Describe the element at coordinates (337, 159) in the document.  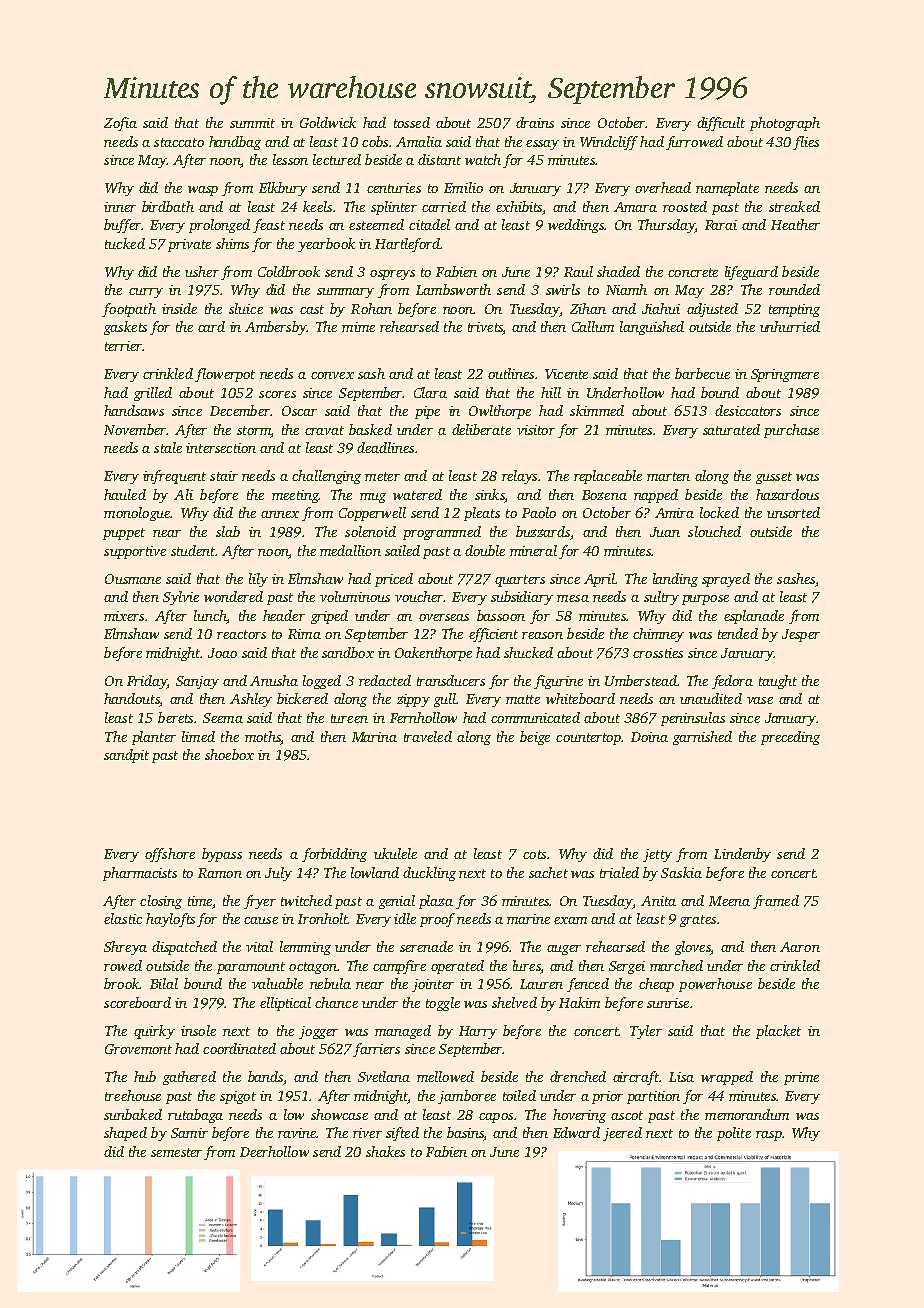
I see `lectured` at that location.
